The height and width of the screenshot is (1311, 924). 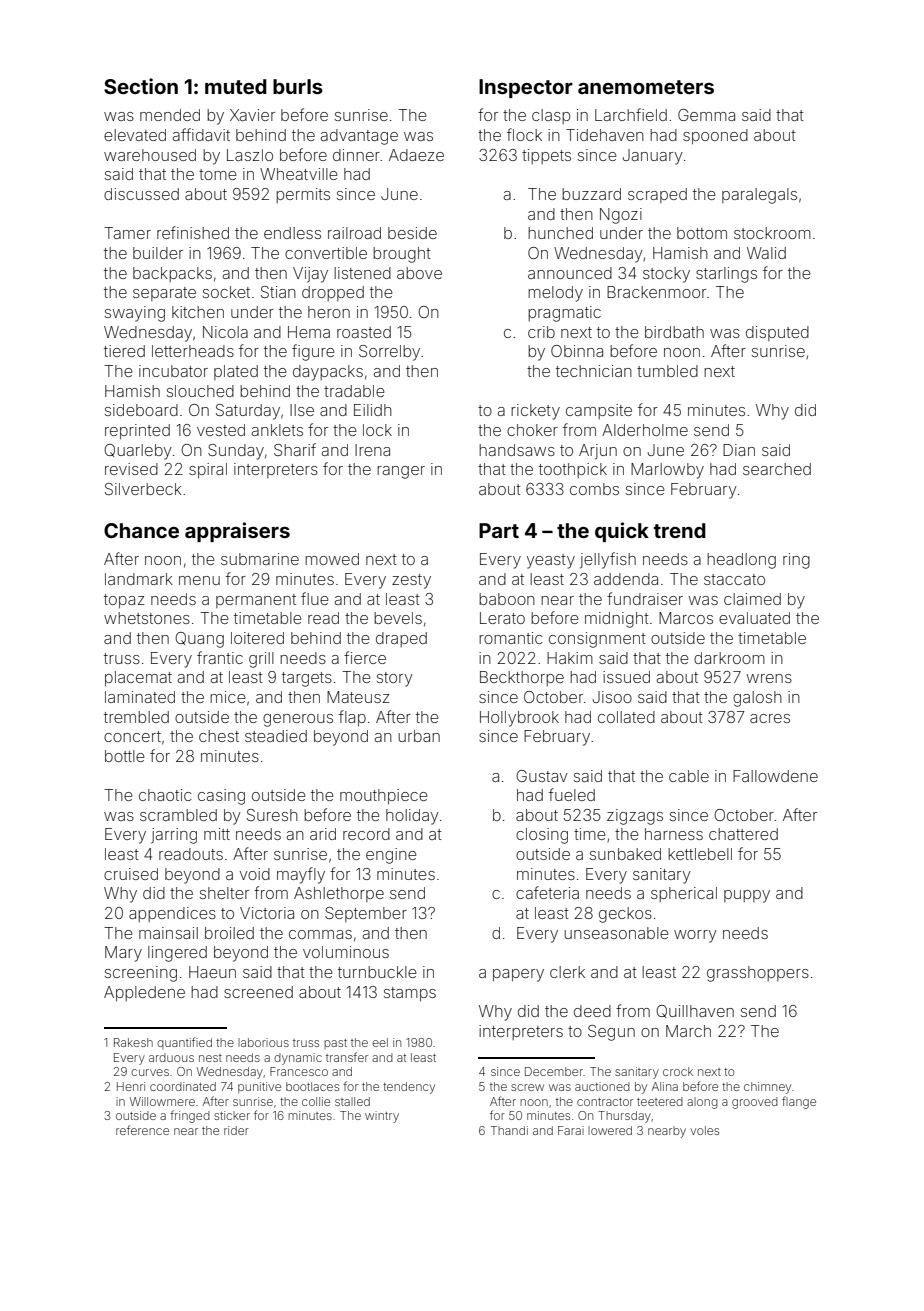 What do you see at coordinates (674, 834) in the screenshot?
I see `harness` at bounding box center [674, 834].
